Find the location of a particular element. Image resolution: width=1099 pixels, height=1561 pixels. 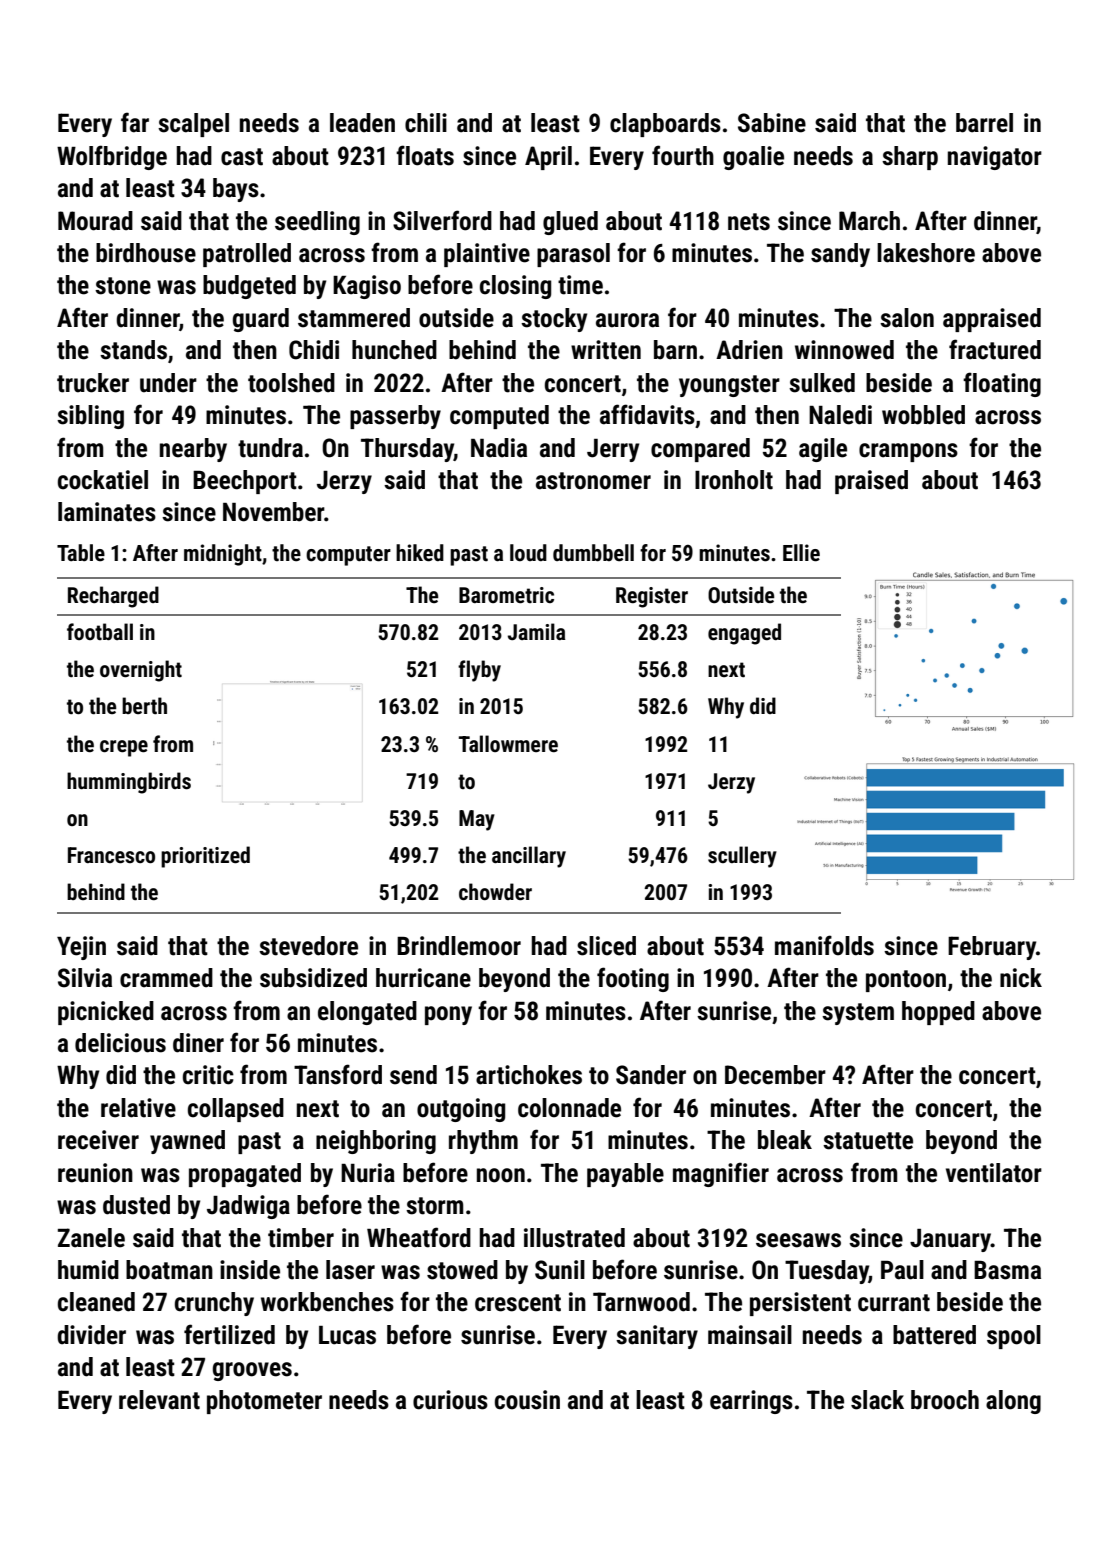

Yejin is located at coordinates (81, 948).
